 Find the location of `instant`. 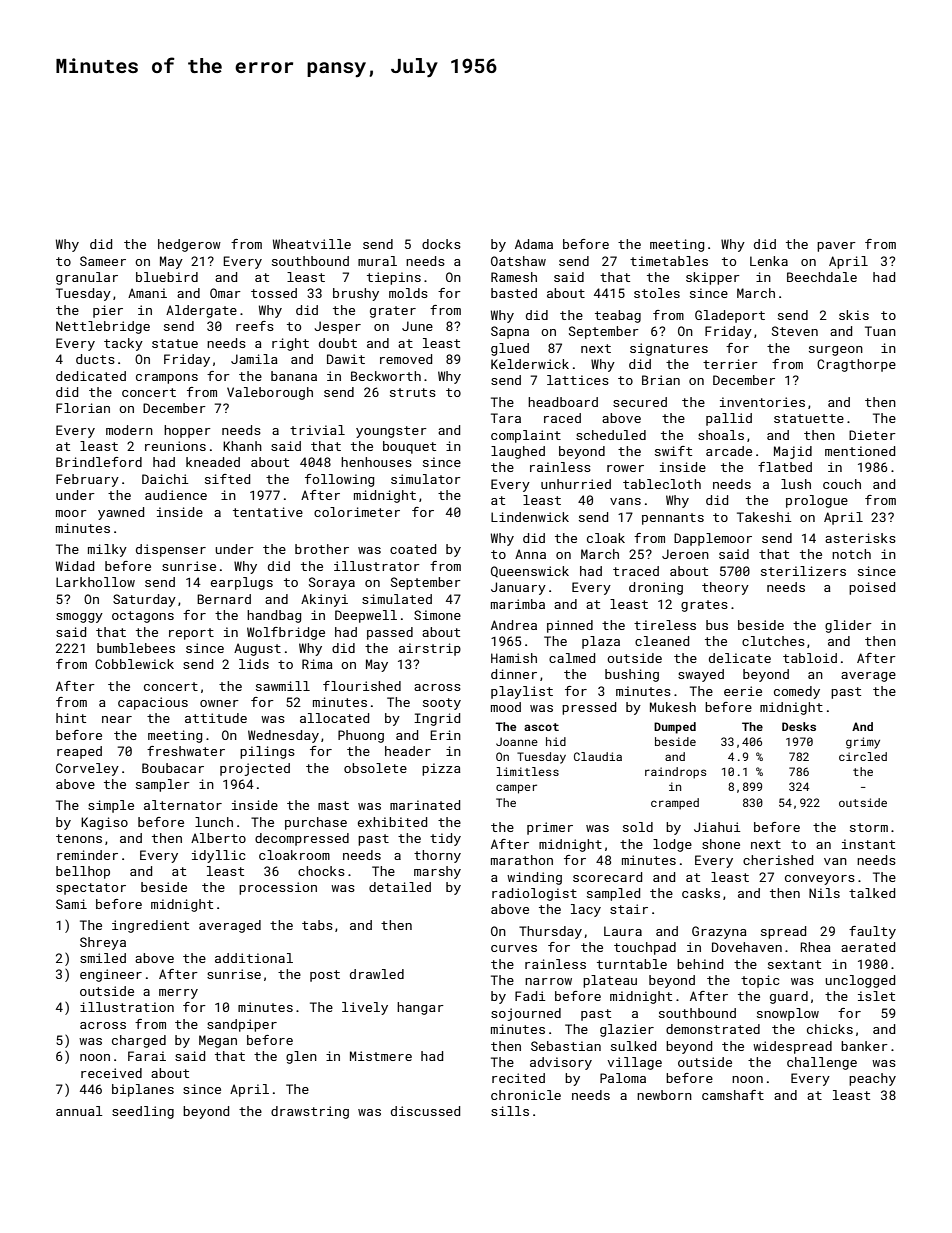

instant is located at coordinates (868, 844).
